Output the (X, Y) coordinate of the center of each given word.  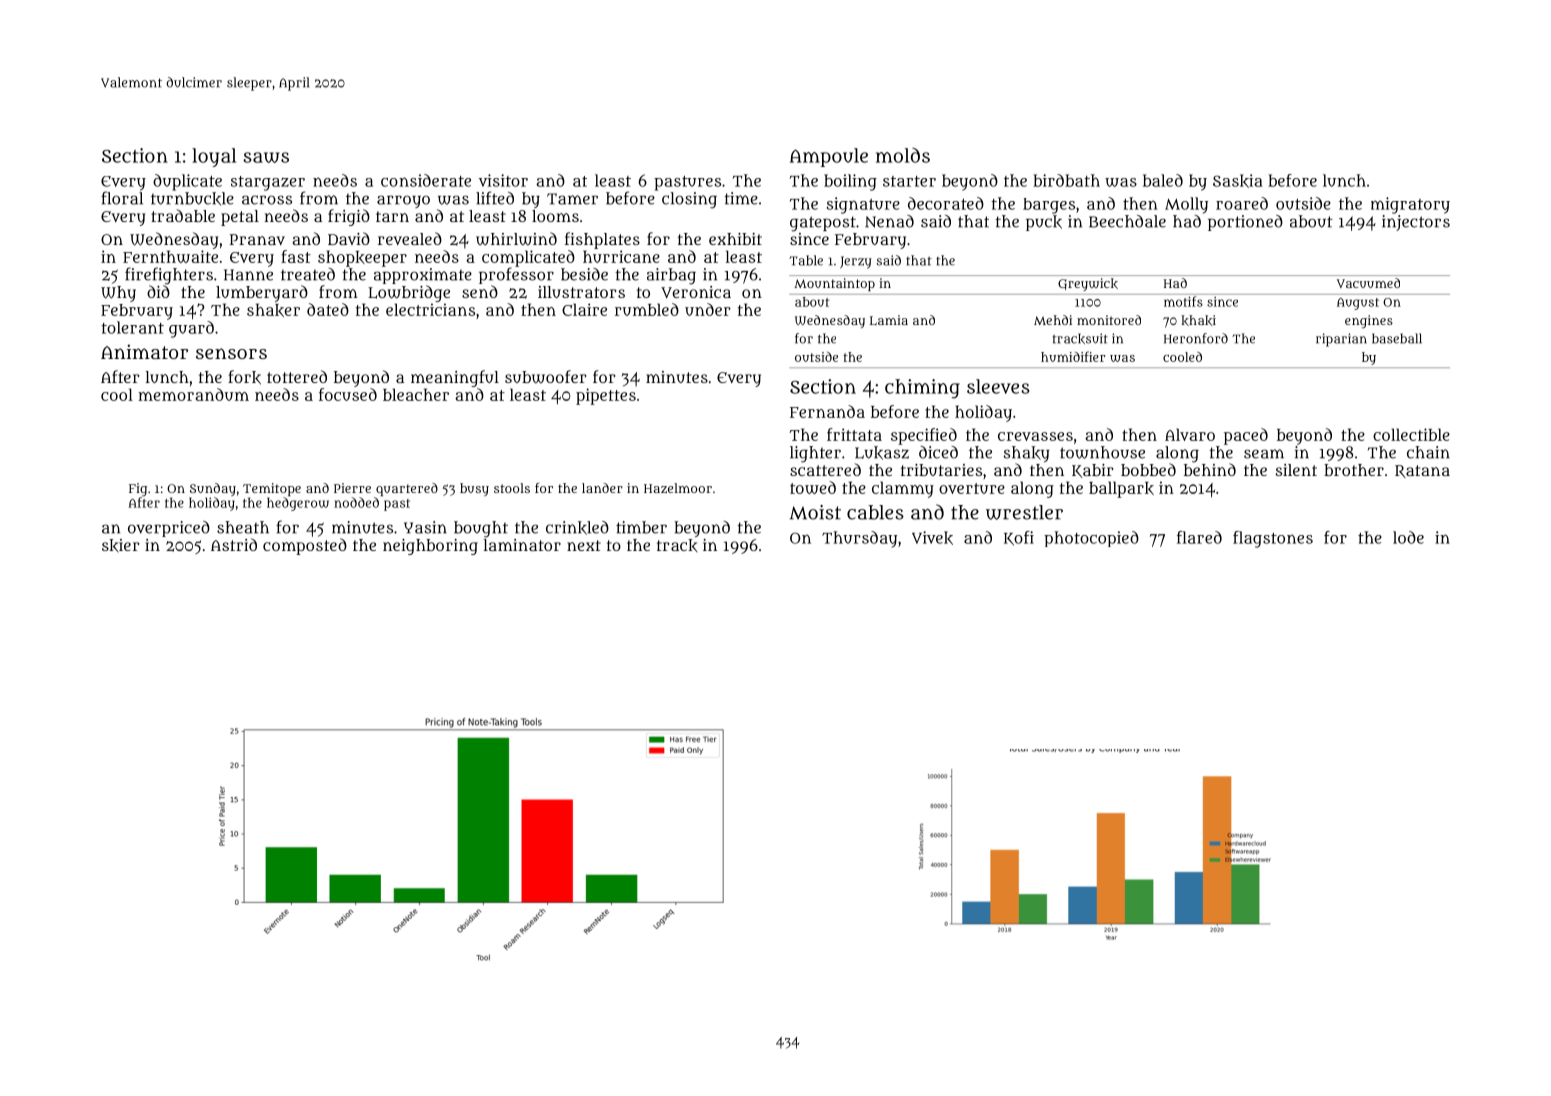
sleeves (998, 386)
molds (903, 155)
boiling (850, 182)
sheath (243, 527)
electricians (430, 309)
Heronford (1196, 338)
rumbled (647, 309)
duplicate (187, 182)
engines (1369, 321)
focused (348, 394)
